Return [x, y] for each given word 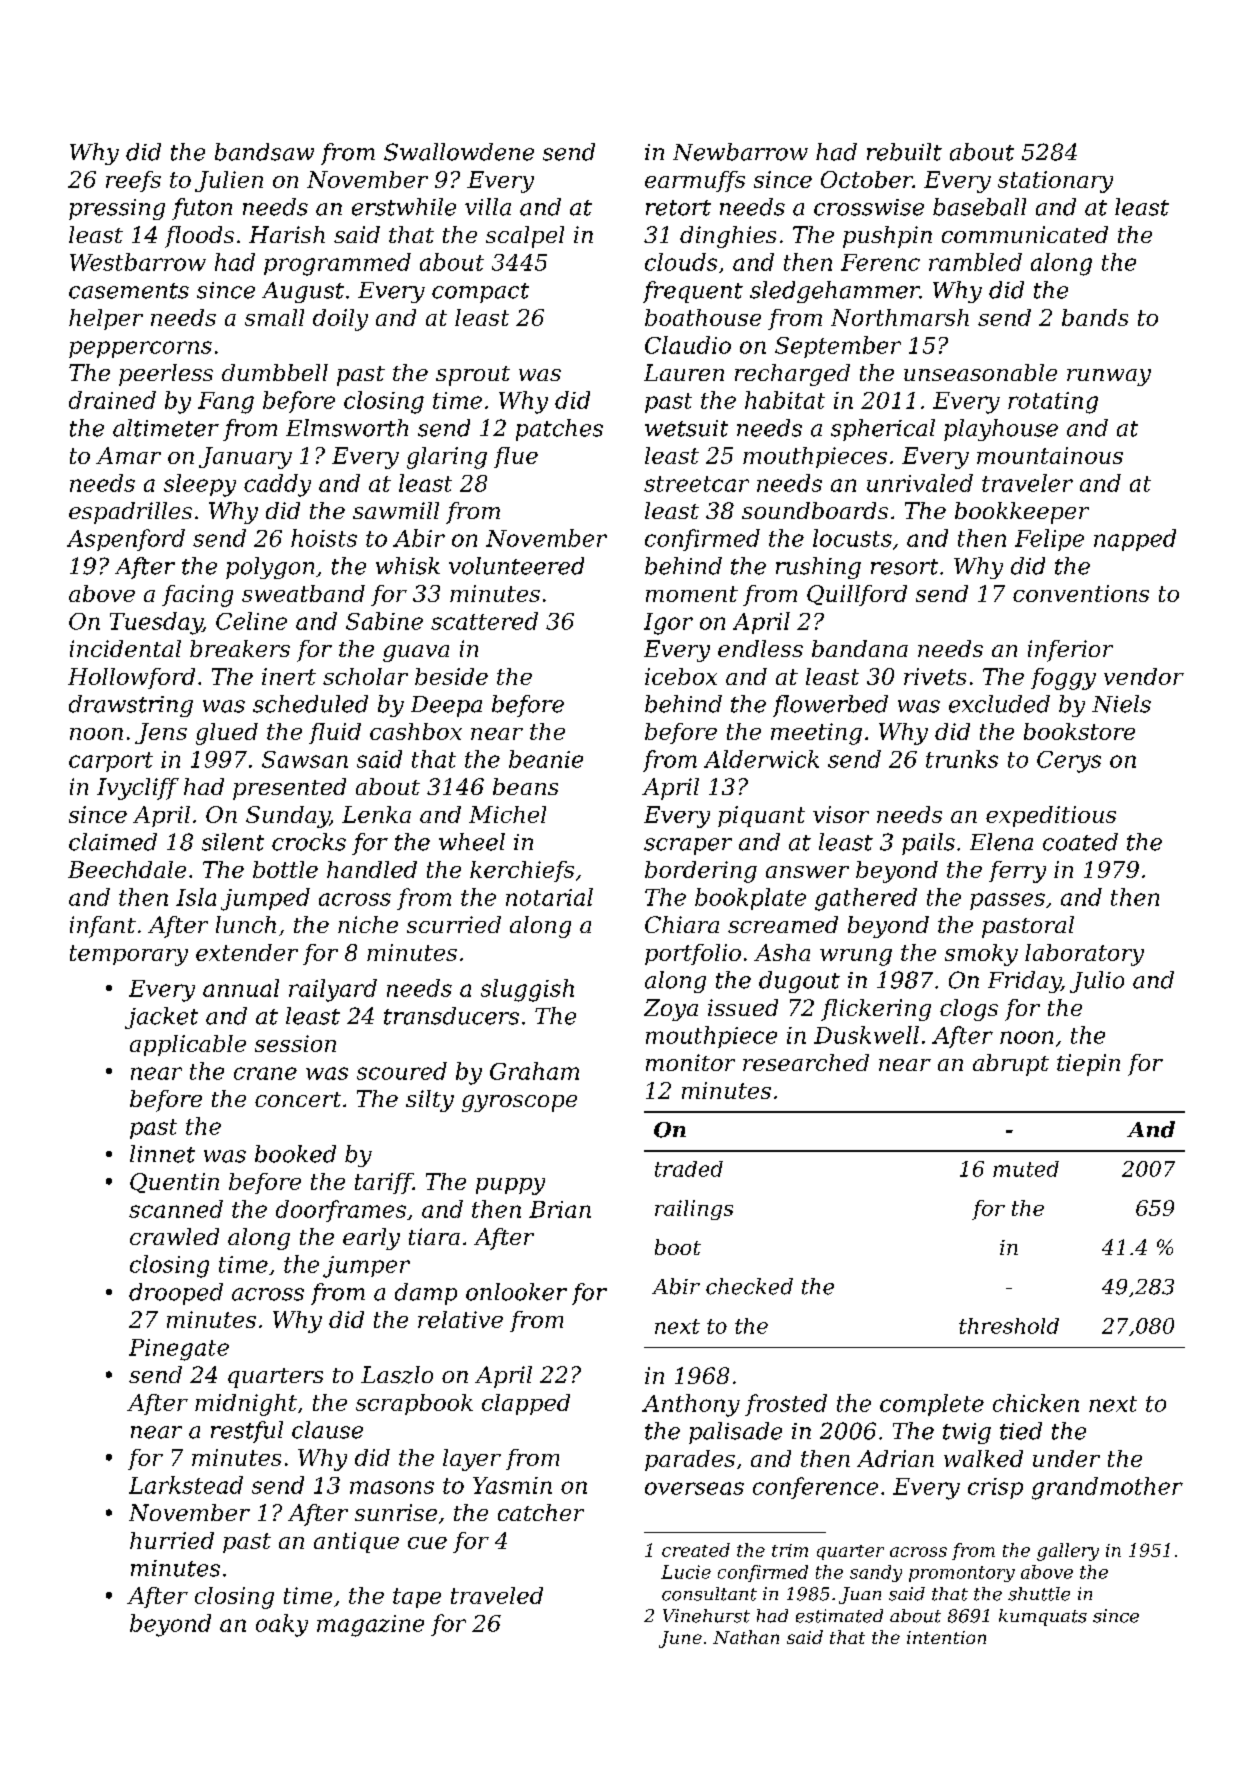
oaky [282, 1625]
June [680, 1639]
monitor [690, 1062]
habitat [785, 400]
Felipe [1049, 540]
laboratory [1084, 955]
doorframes [341, 1211]
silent [233, 842]
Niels [1121, 704]
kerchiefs [522, 871]
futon [202, 209]
